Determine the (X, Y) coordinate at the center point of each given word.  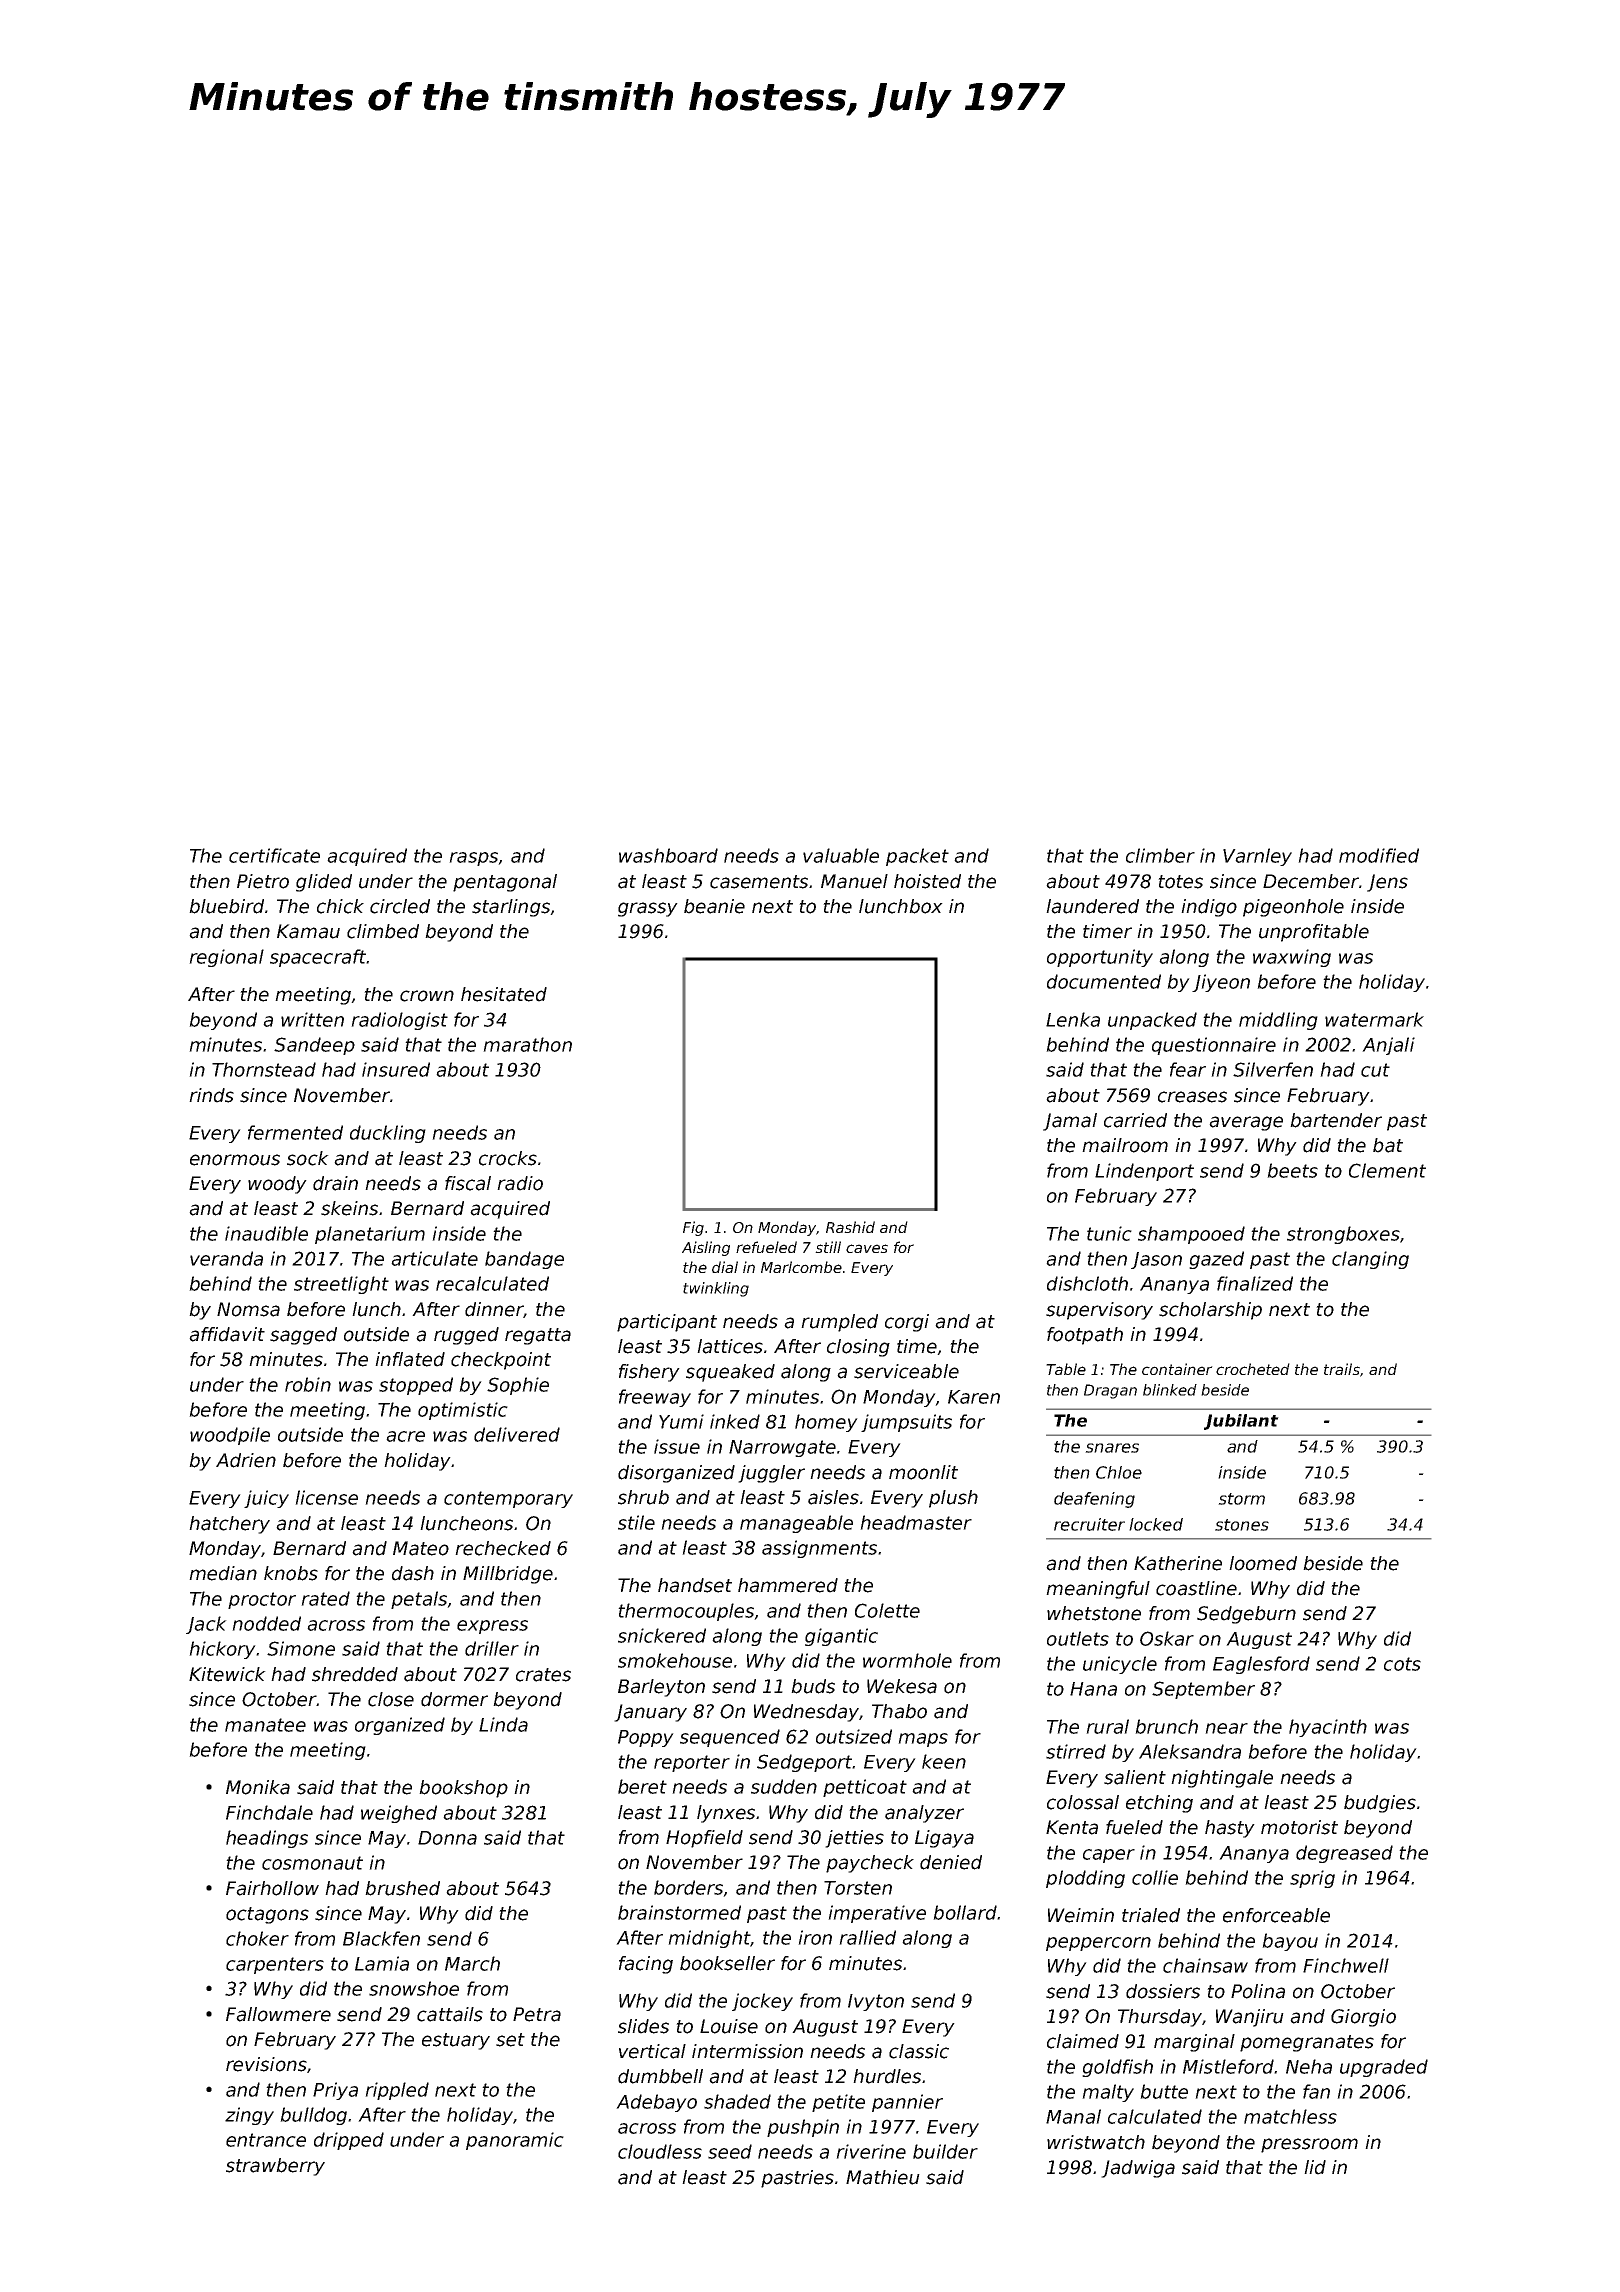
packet (917, 857)
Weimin (1081, 1915)
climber (1160, 855)
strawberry (275, 2167)
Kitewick (227, 1674)
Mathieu (883, 2177)
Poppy (646, 1738)
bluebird (226, 906)
